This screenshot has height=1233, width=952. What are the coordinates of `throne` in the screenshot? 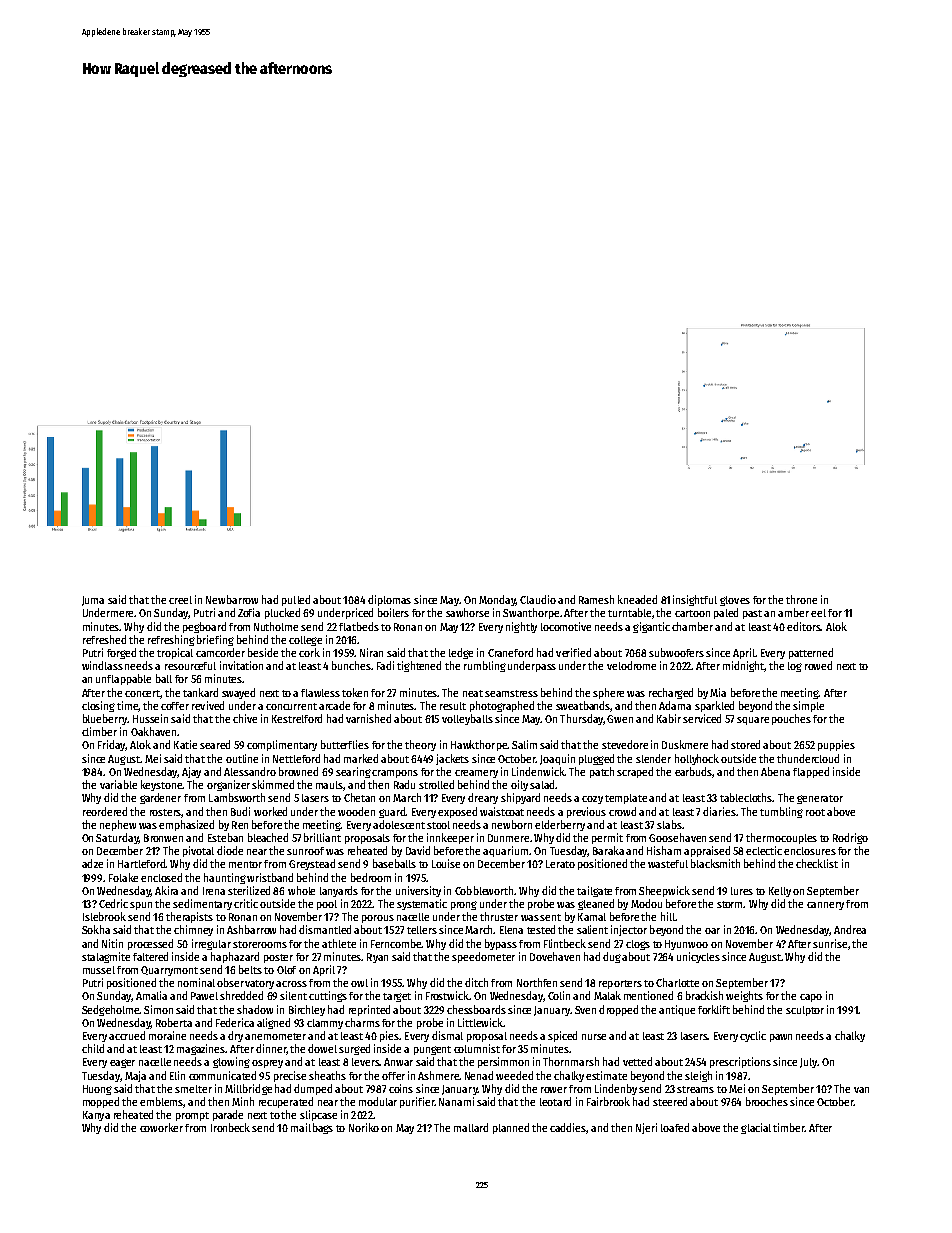 It's located at (801, 599).
